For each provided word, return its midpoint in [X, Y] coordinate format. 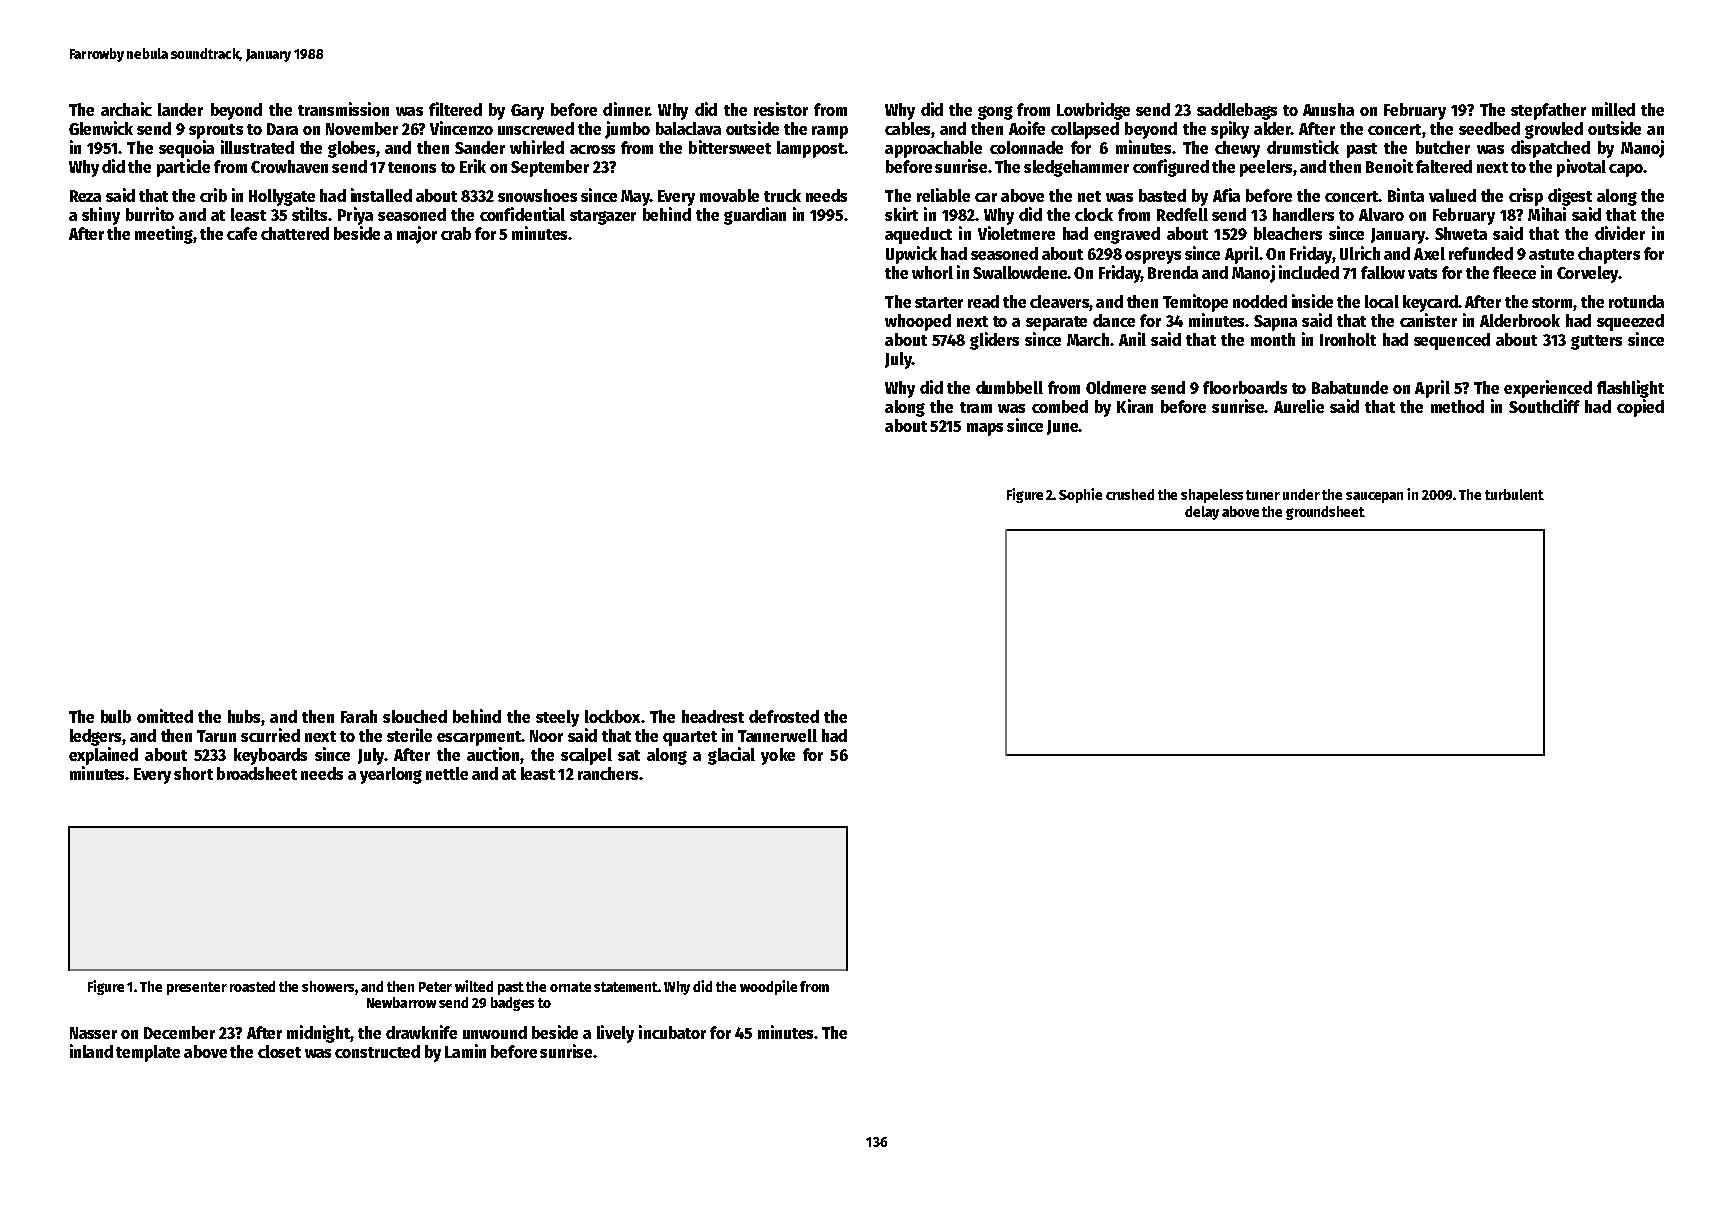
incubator [672, 1032]
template [148, 1053]
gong [995, 113]
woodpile [768, 987]
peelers [1266, 168]
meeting [164, 235]
